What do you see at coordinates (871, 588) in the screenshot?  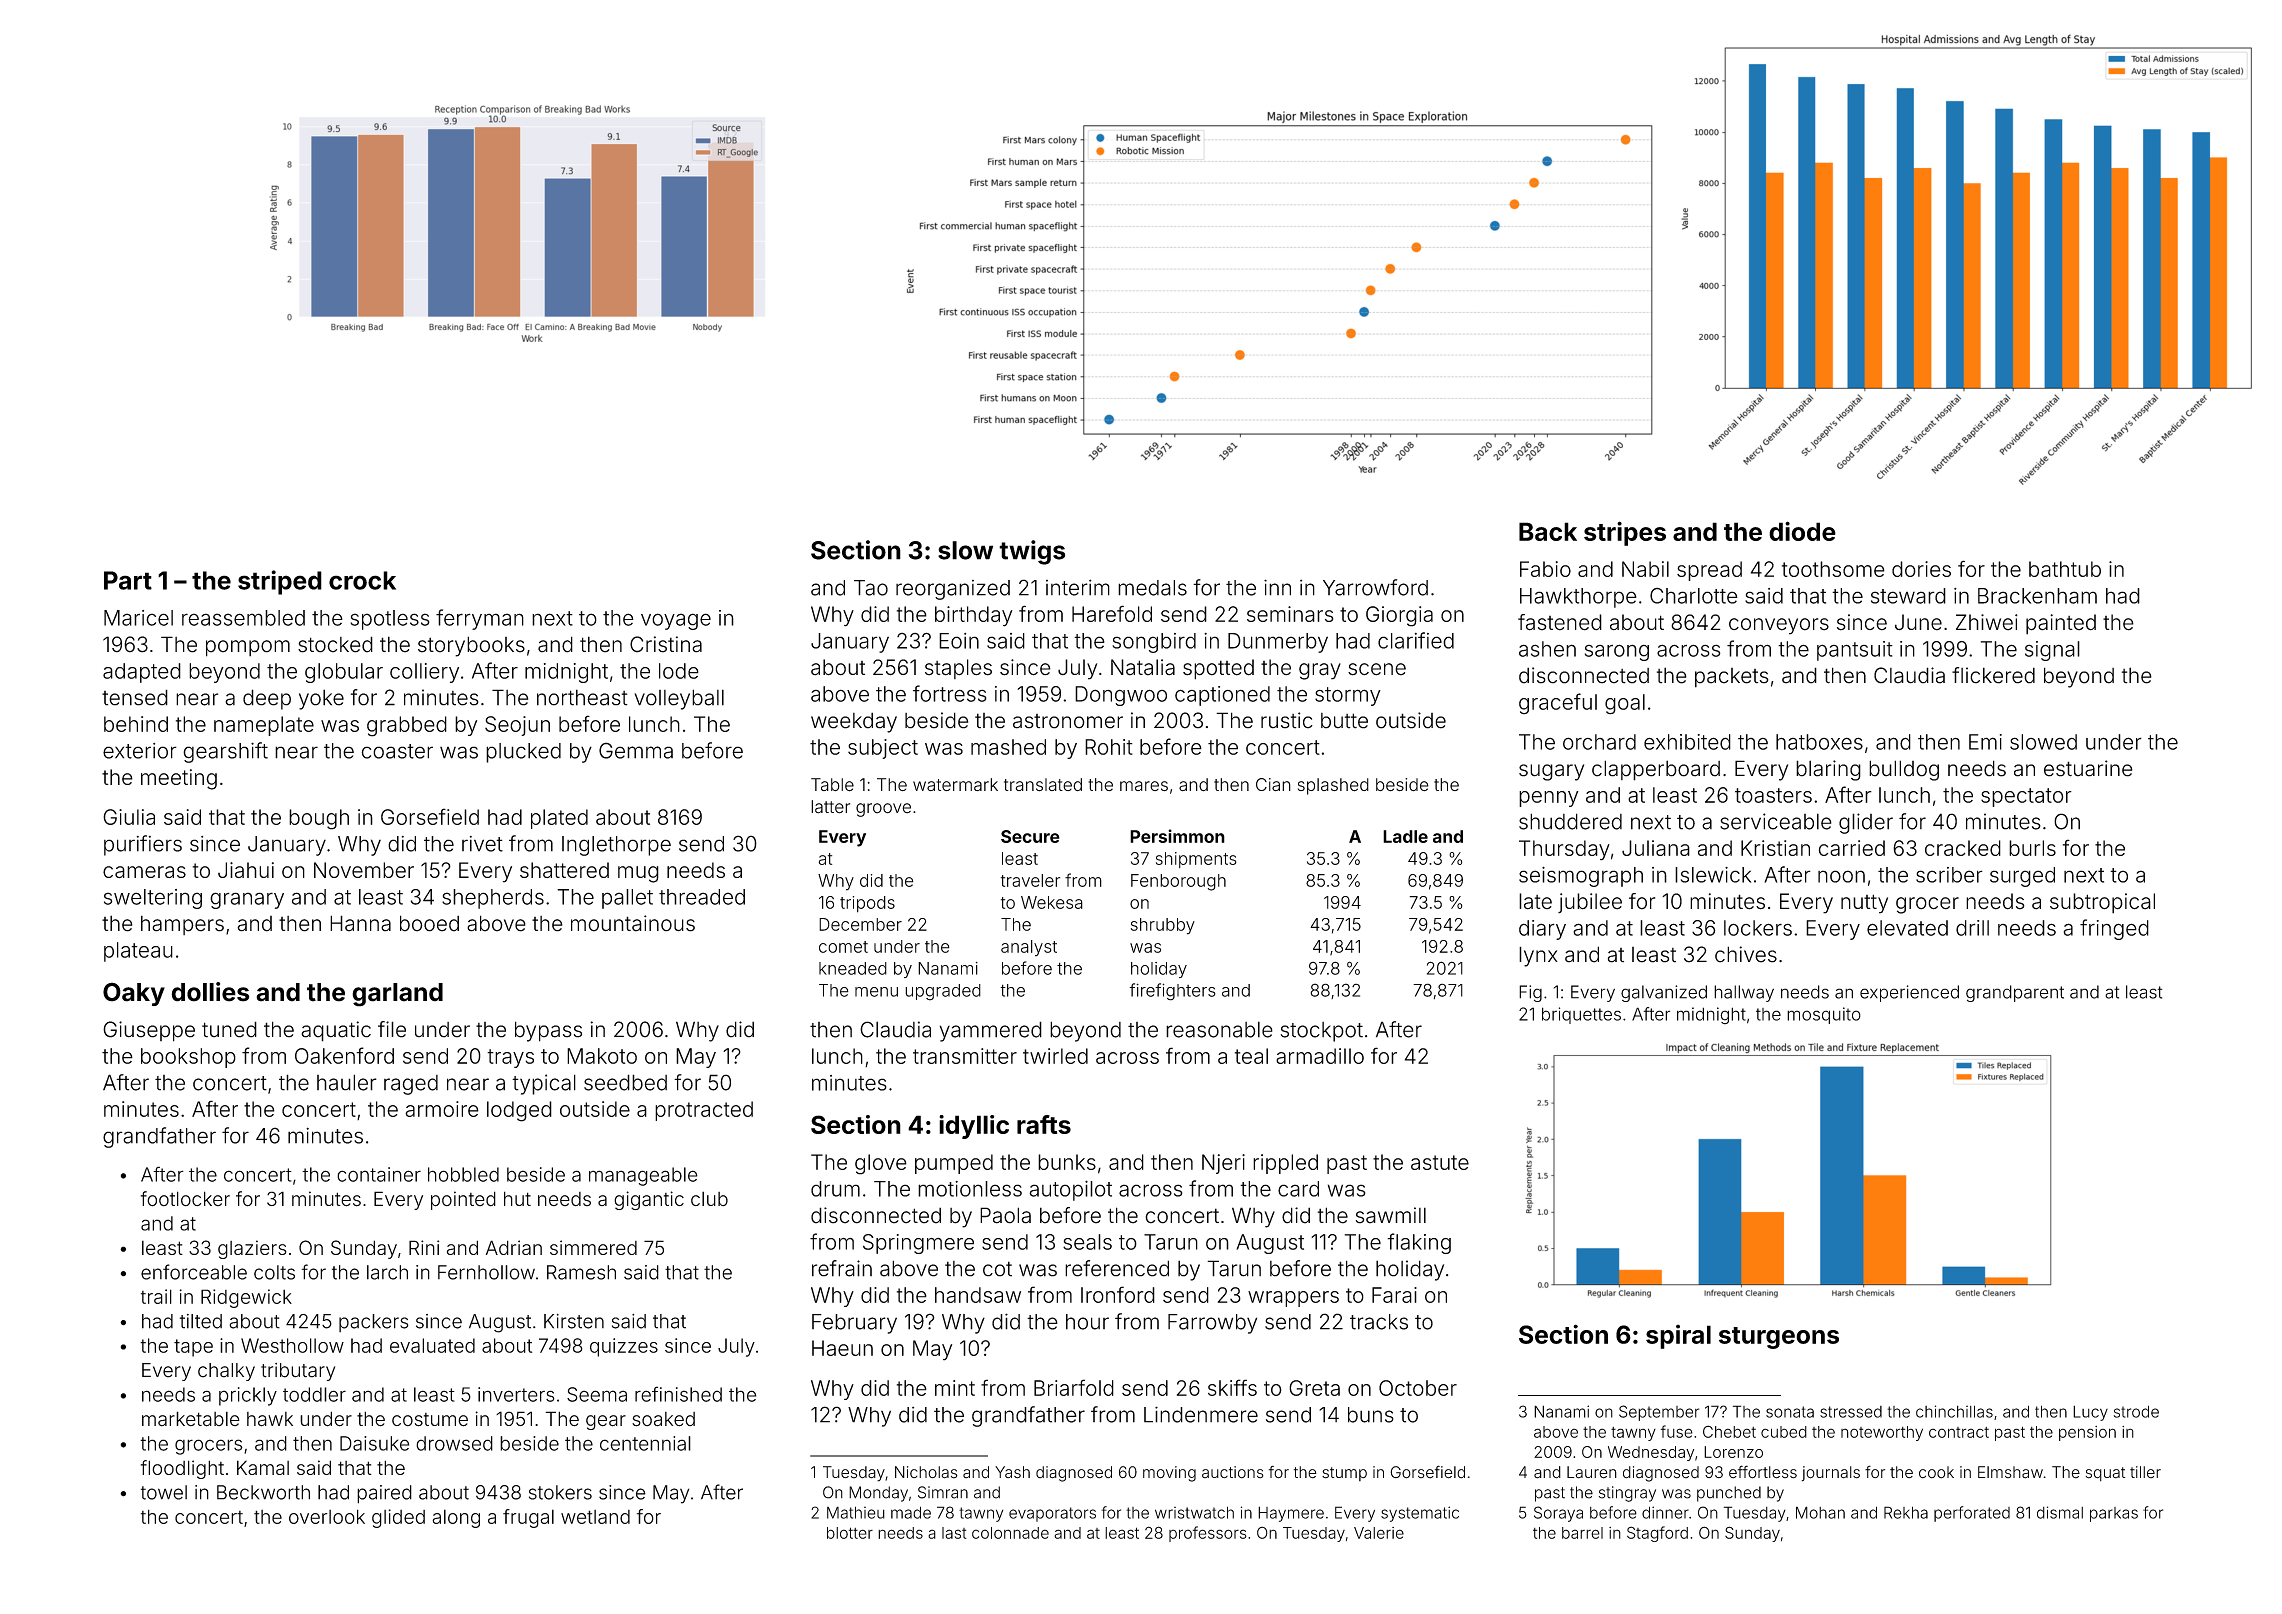 I see `Tao` at bounding box center [871, 588].
